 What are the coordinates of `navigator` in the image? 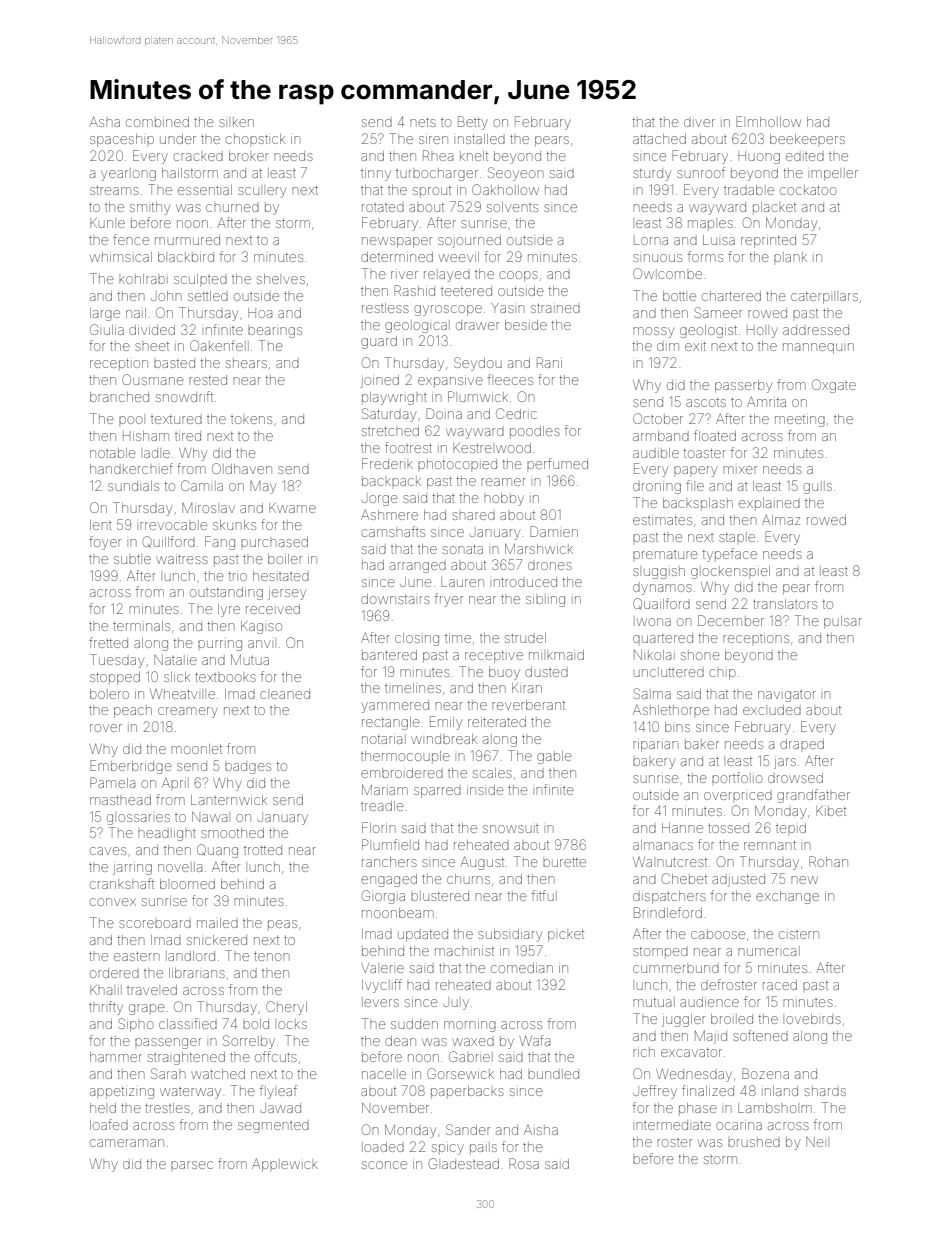 It's located at (787, 696).
